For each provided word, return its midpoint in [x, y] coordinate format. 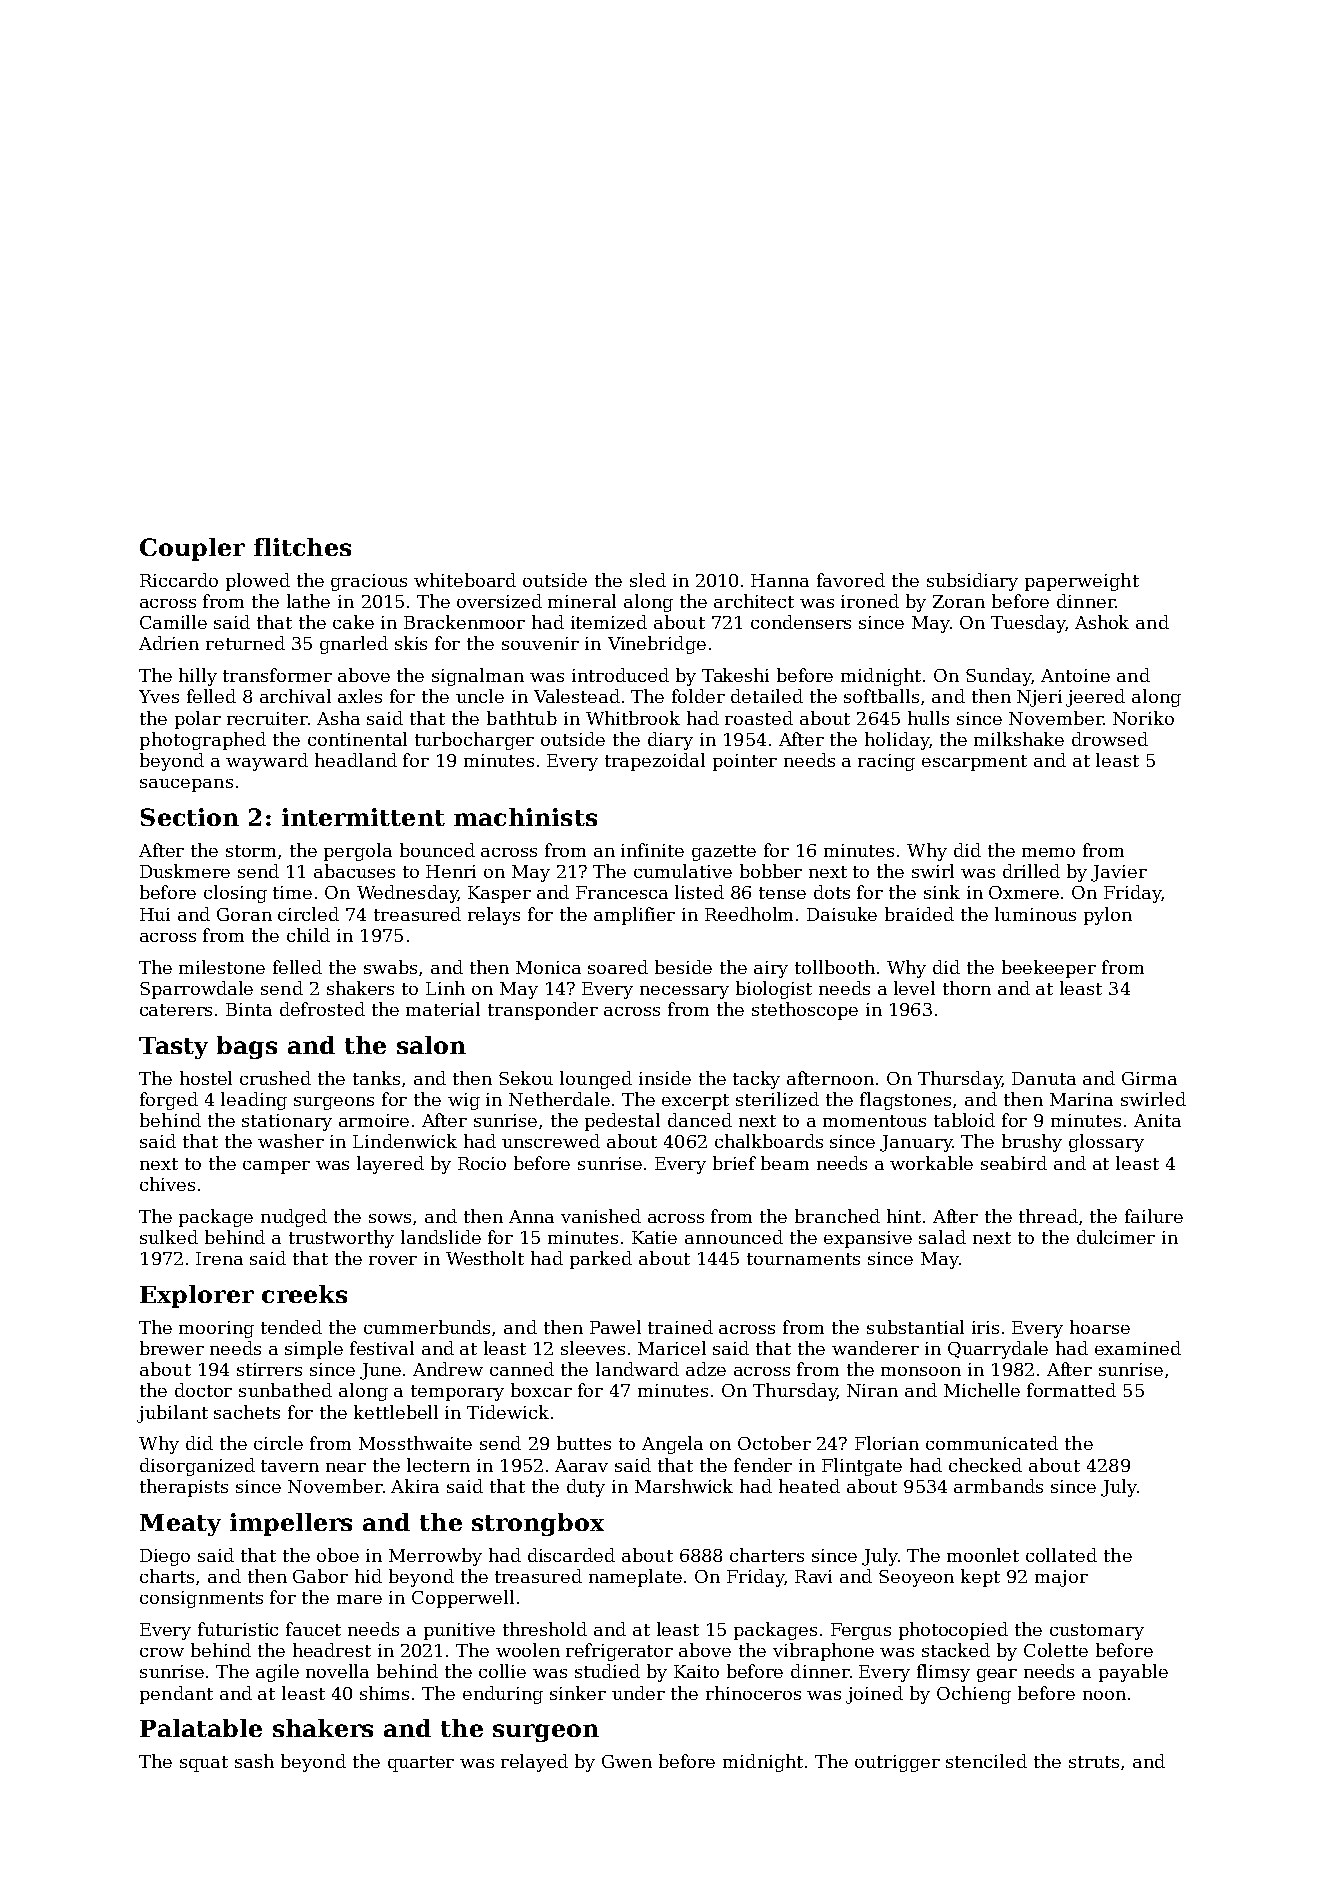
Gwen [627, 1761]
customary [1097, 1632]
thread [1048, 1216]
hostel [206, 1078]
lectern [438, 1465]
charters [767, 1555]
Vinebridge [657, 645]
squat [204, 1764]
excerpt [695, 1102]
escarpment [974, 763]
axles [360, 696]
